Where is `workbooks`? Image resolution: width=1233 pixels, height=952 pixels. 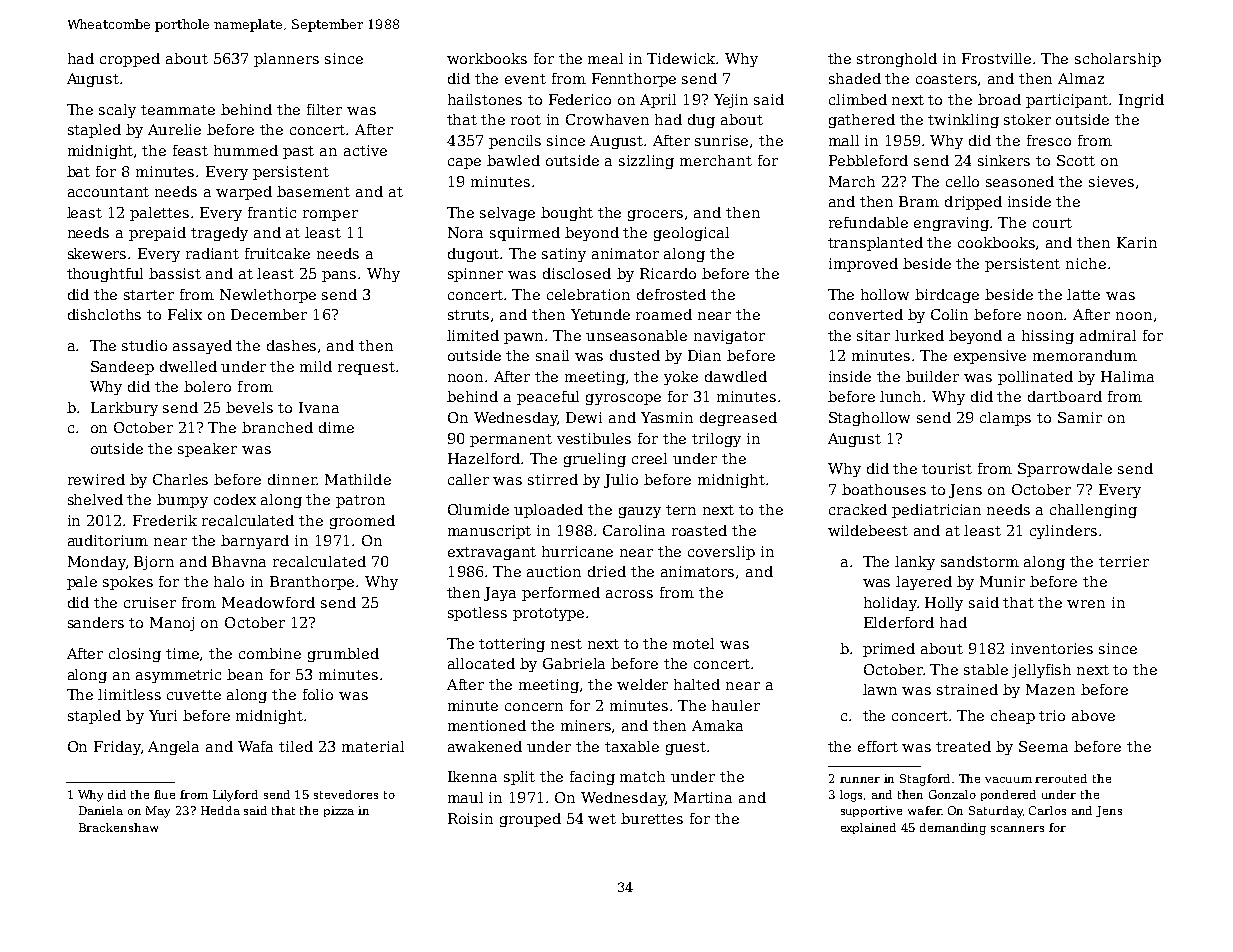 workbooks is located at coordinates (487, 58).
